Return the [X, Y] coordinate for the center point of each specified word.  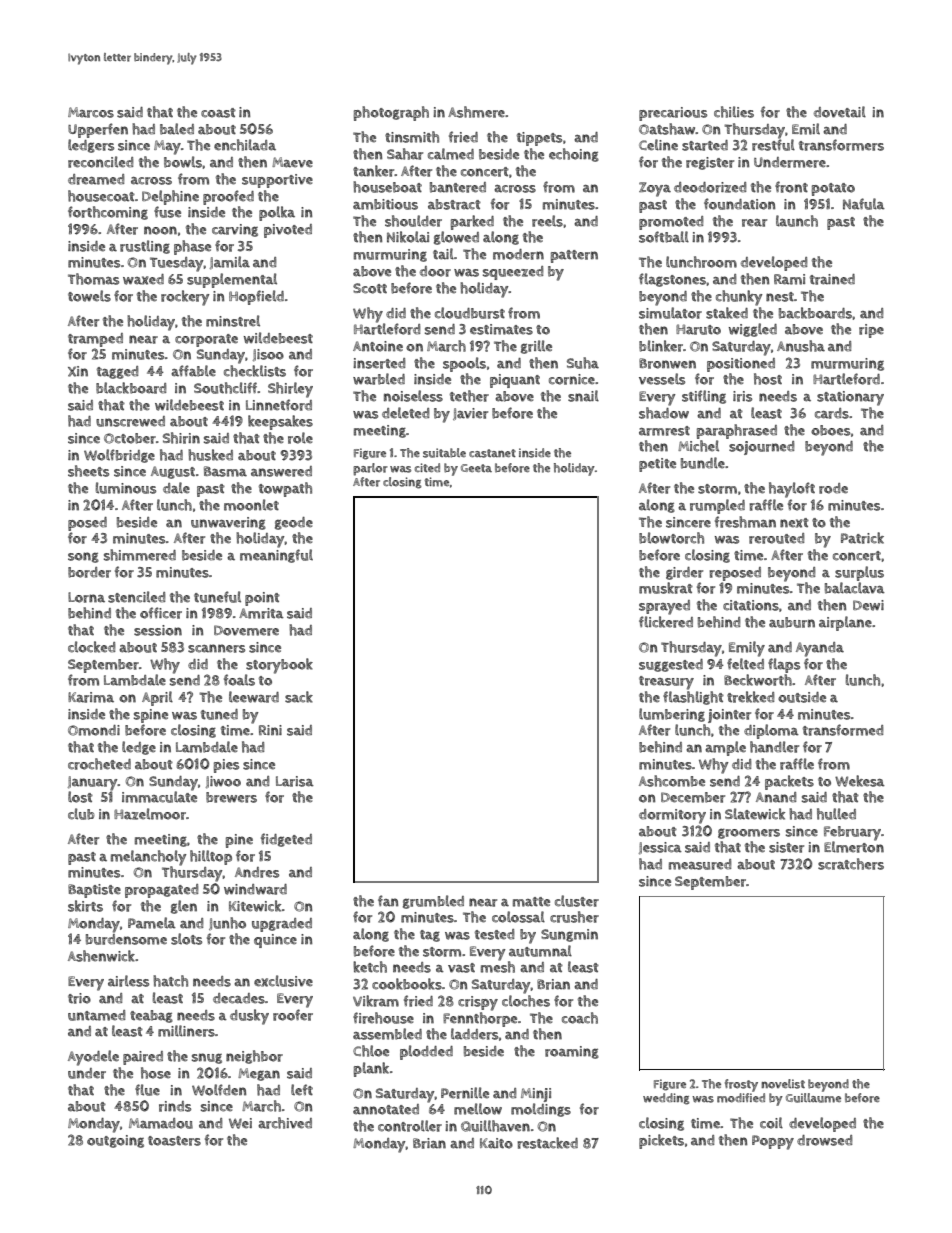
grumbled [433, 902]
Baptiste [94, 891]
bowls [183, 162]
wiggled [753, 330]
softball [664, 237]
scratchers [851, 864]
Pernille [465, 1093]
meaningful [276, 556]
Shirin [181, 438]
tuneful [217, 597]
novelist [783, 1084]
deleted [406, 413]
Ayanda [820, 649]
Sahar [405, 154]
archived [285, 1123]
